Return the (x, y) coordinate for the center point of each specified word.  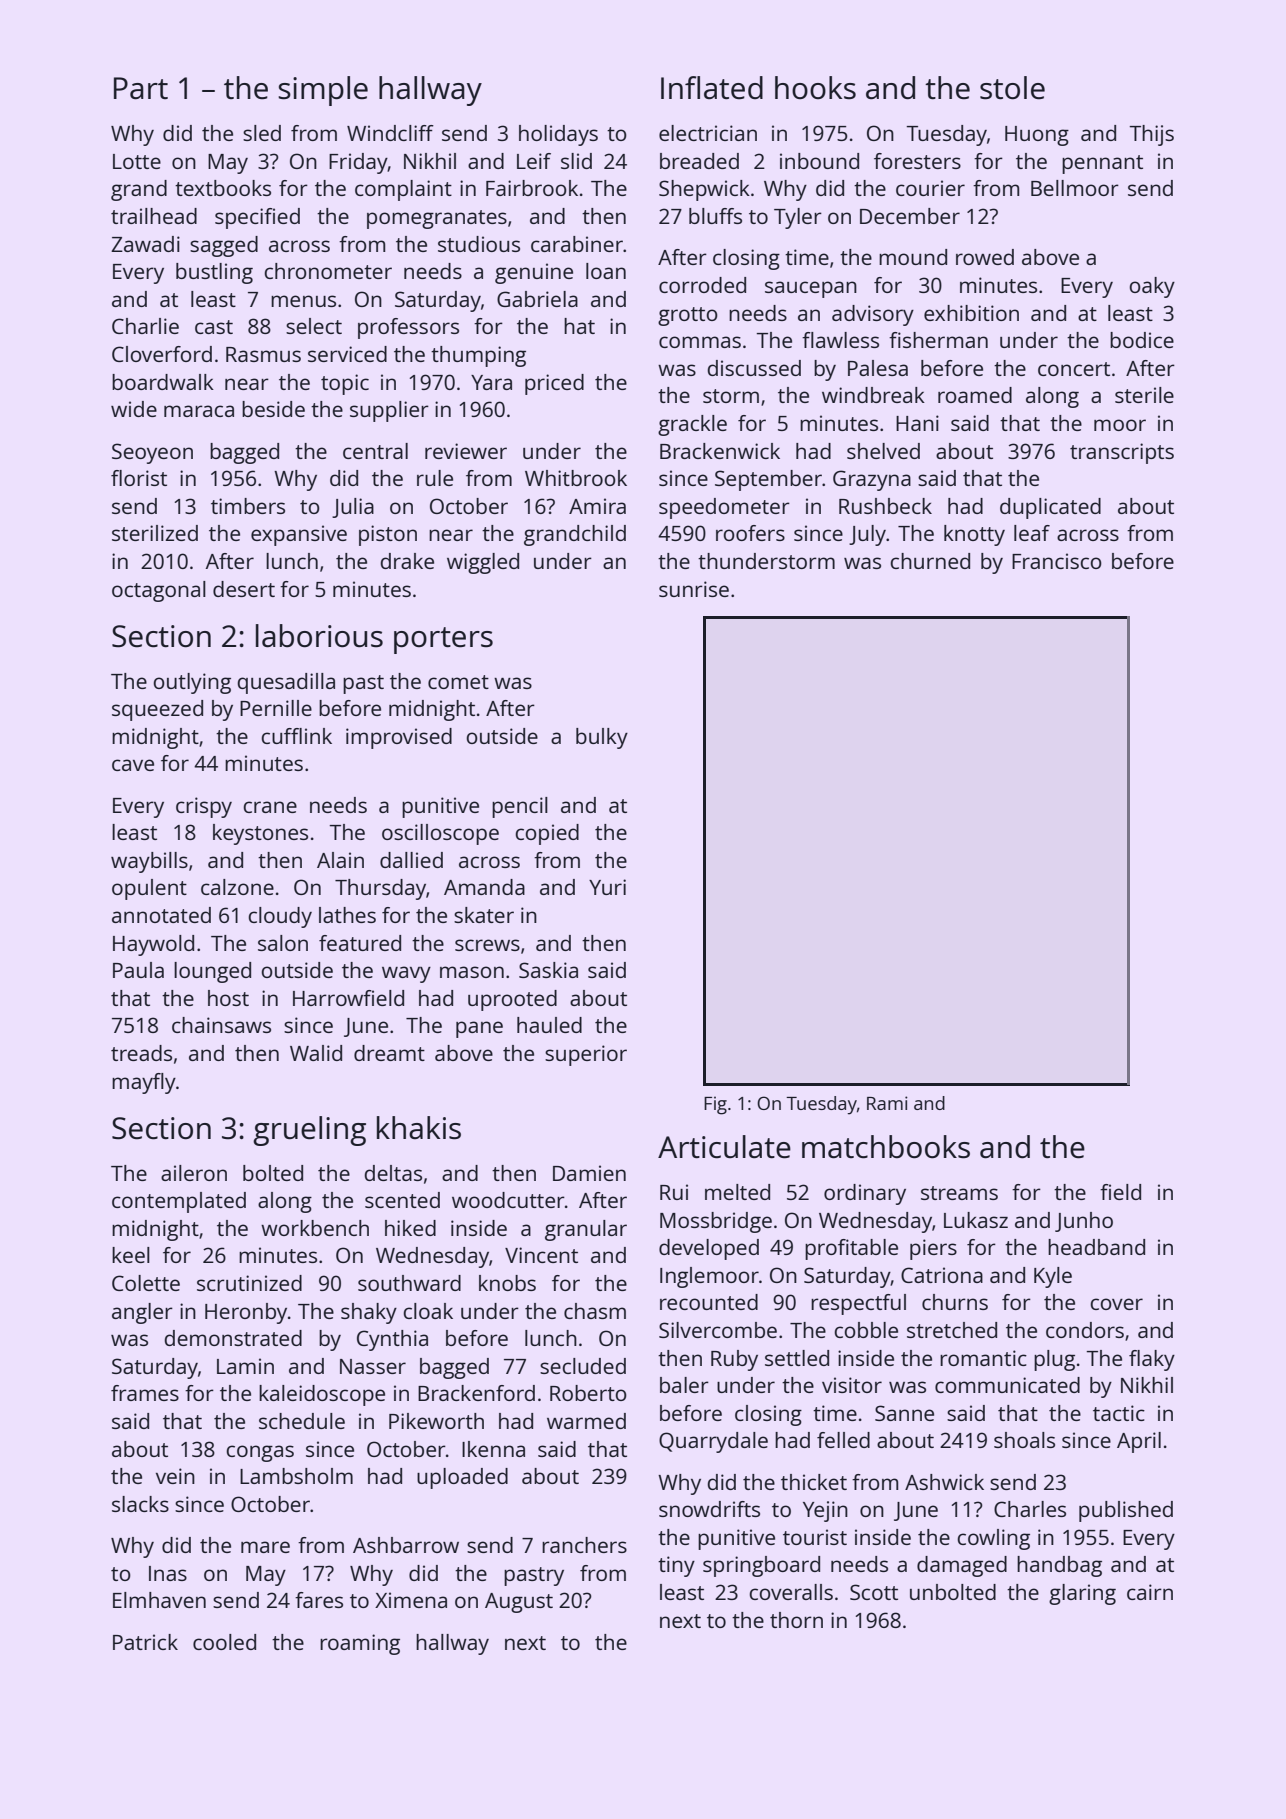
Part (141, 88)
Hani (917, 423)
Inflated (712, 88)
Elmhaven (159, 1600)
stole (1012, 88)
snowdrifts (709, 1509)
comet (458, 682)
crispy (204, 807)
